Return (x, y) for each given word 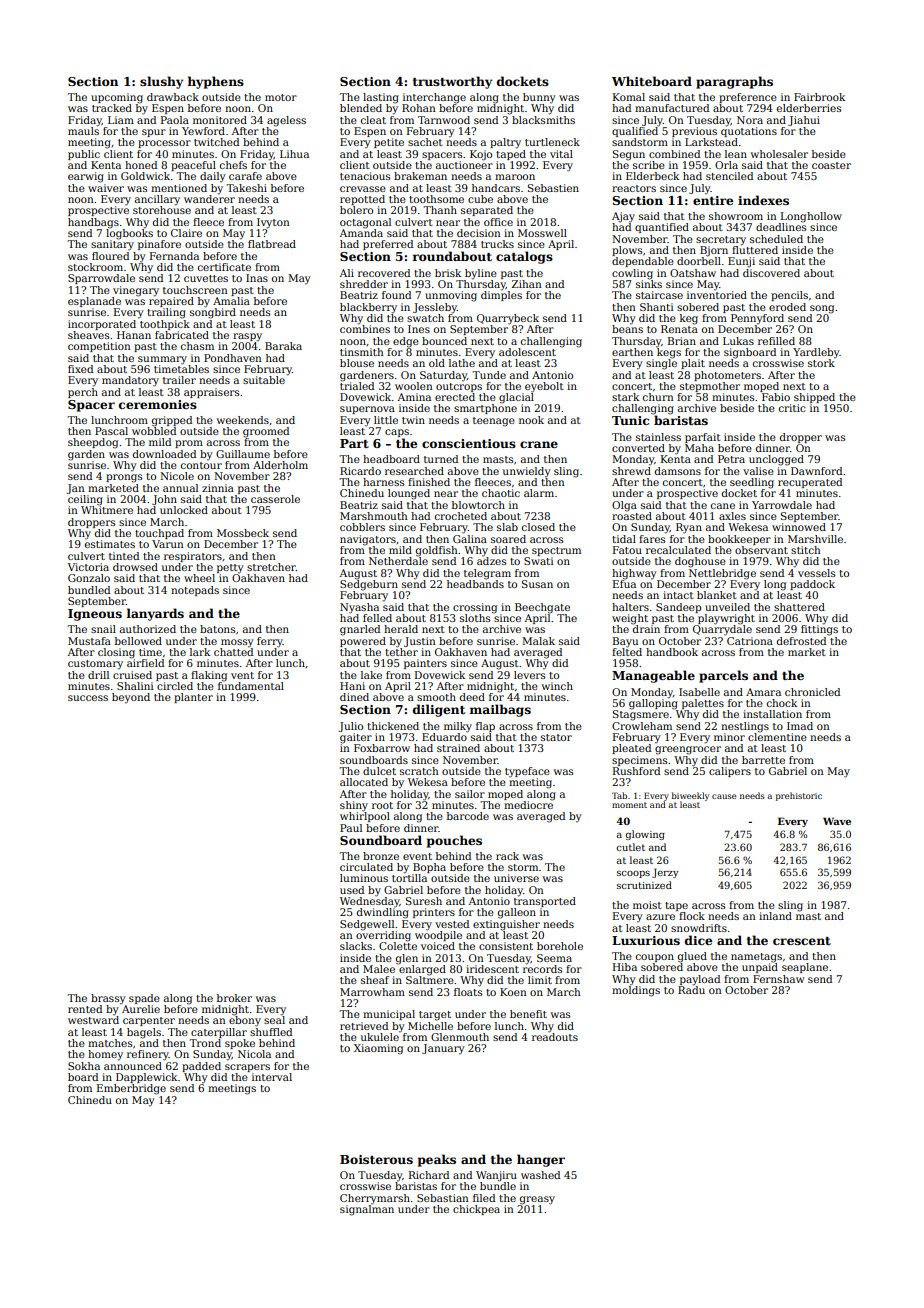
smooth (436, 697)
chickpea (476, 1210)
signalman (367, 1210)
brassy (108, 999)
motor (281, 97)
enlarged (422, 970)
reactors (634, 188)
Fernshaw (778, 979)
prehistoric (799, 796)
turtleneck (552, 142)
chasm (197, 346)
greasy (537, 1200)
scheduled (776, 239)
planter (193, 698)
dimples (501, 296)
